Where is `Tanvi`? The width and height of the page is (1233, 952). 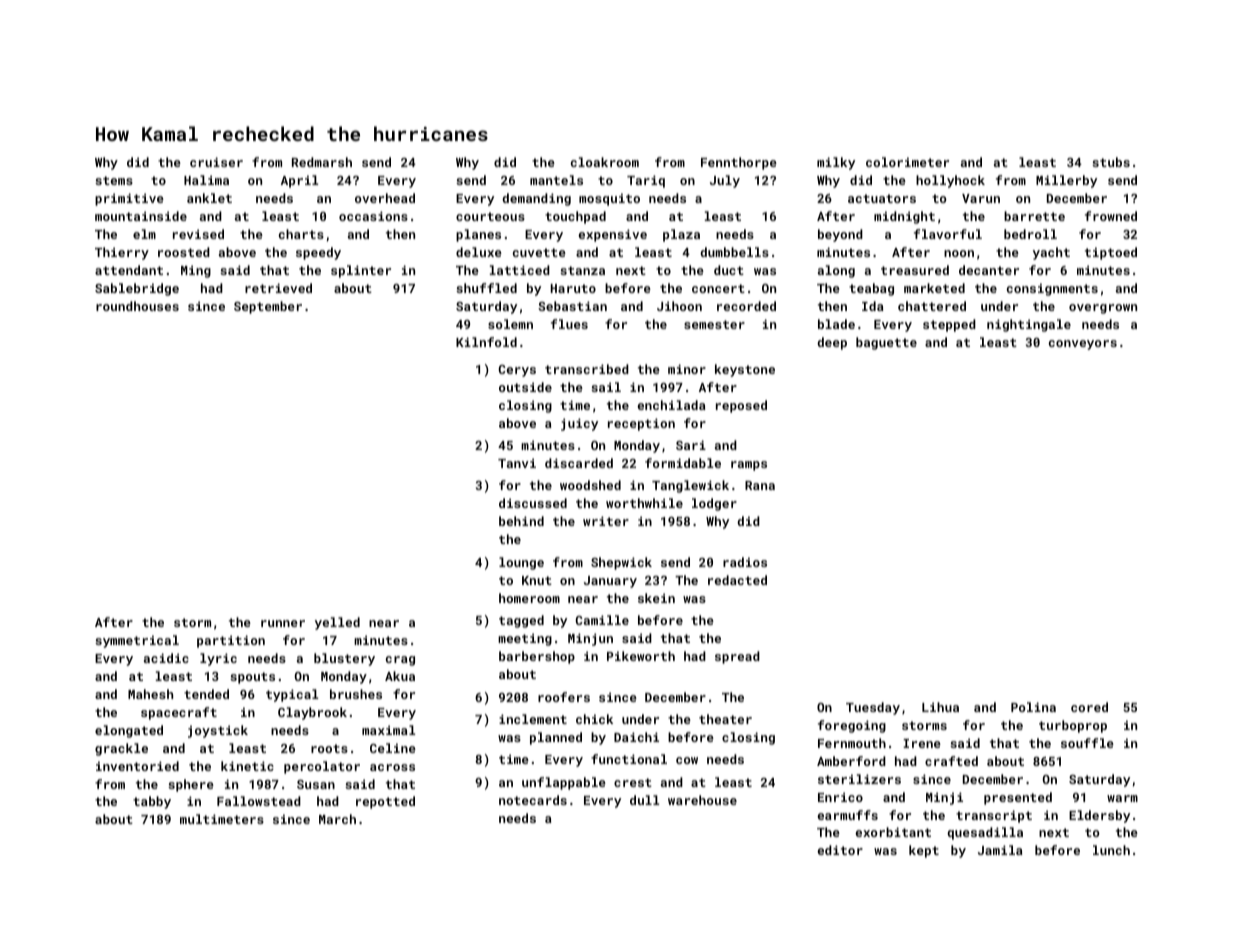
Tanvi is located at coordinates (517, 463).
